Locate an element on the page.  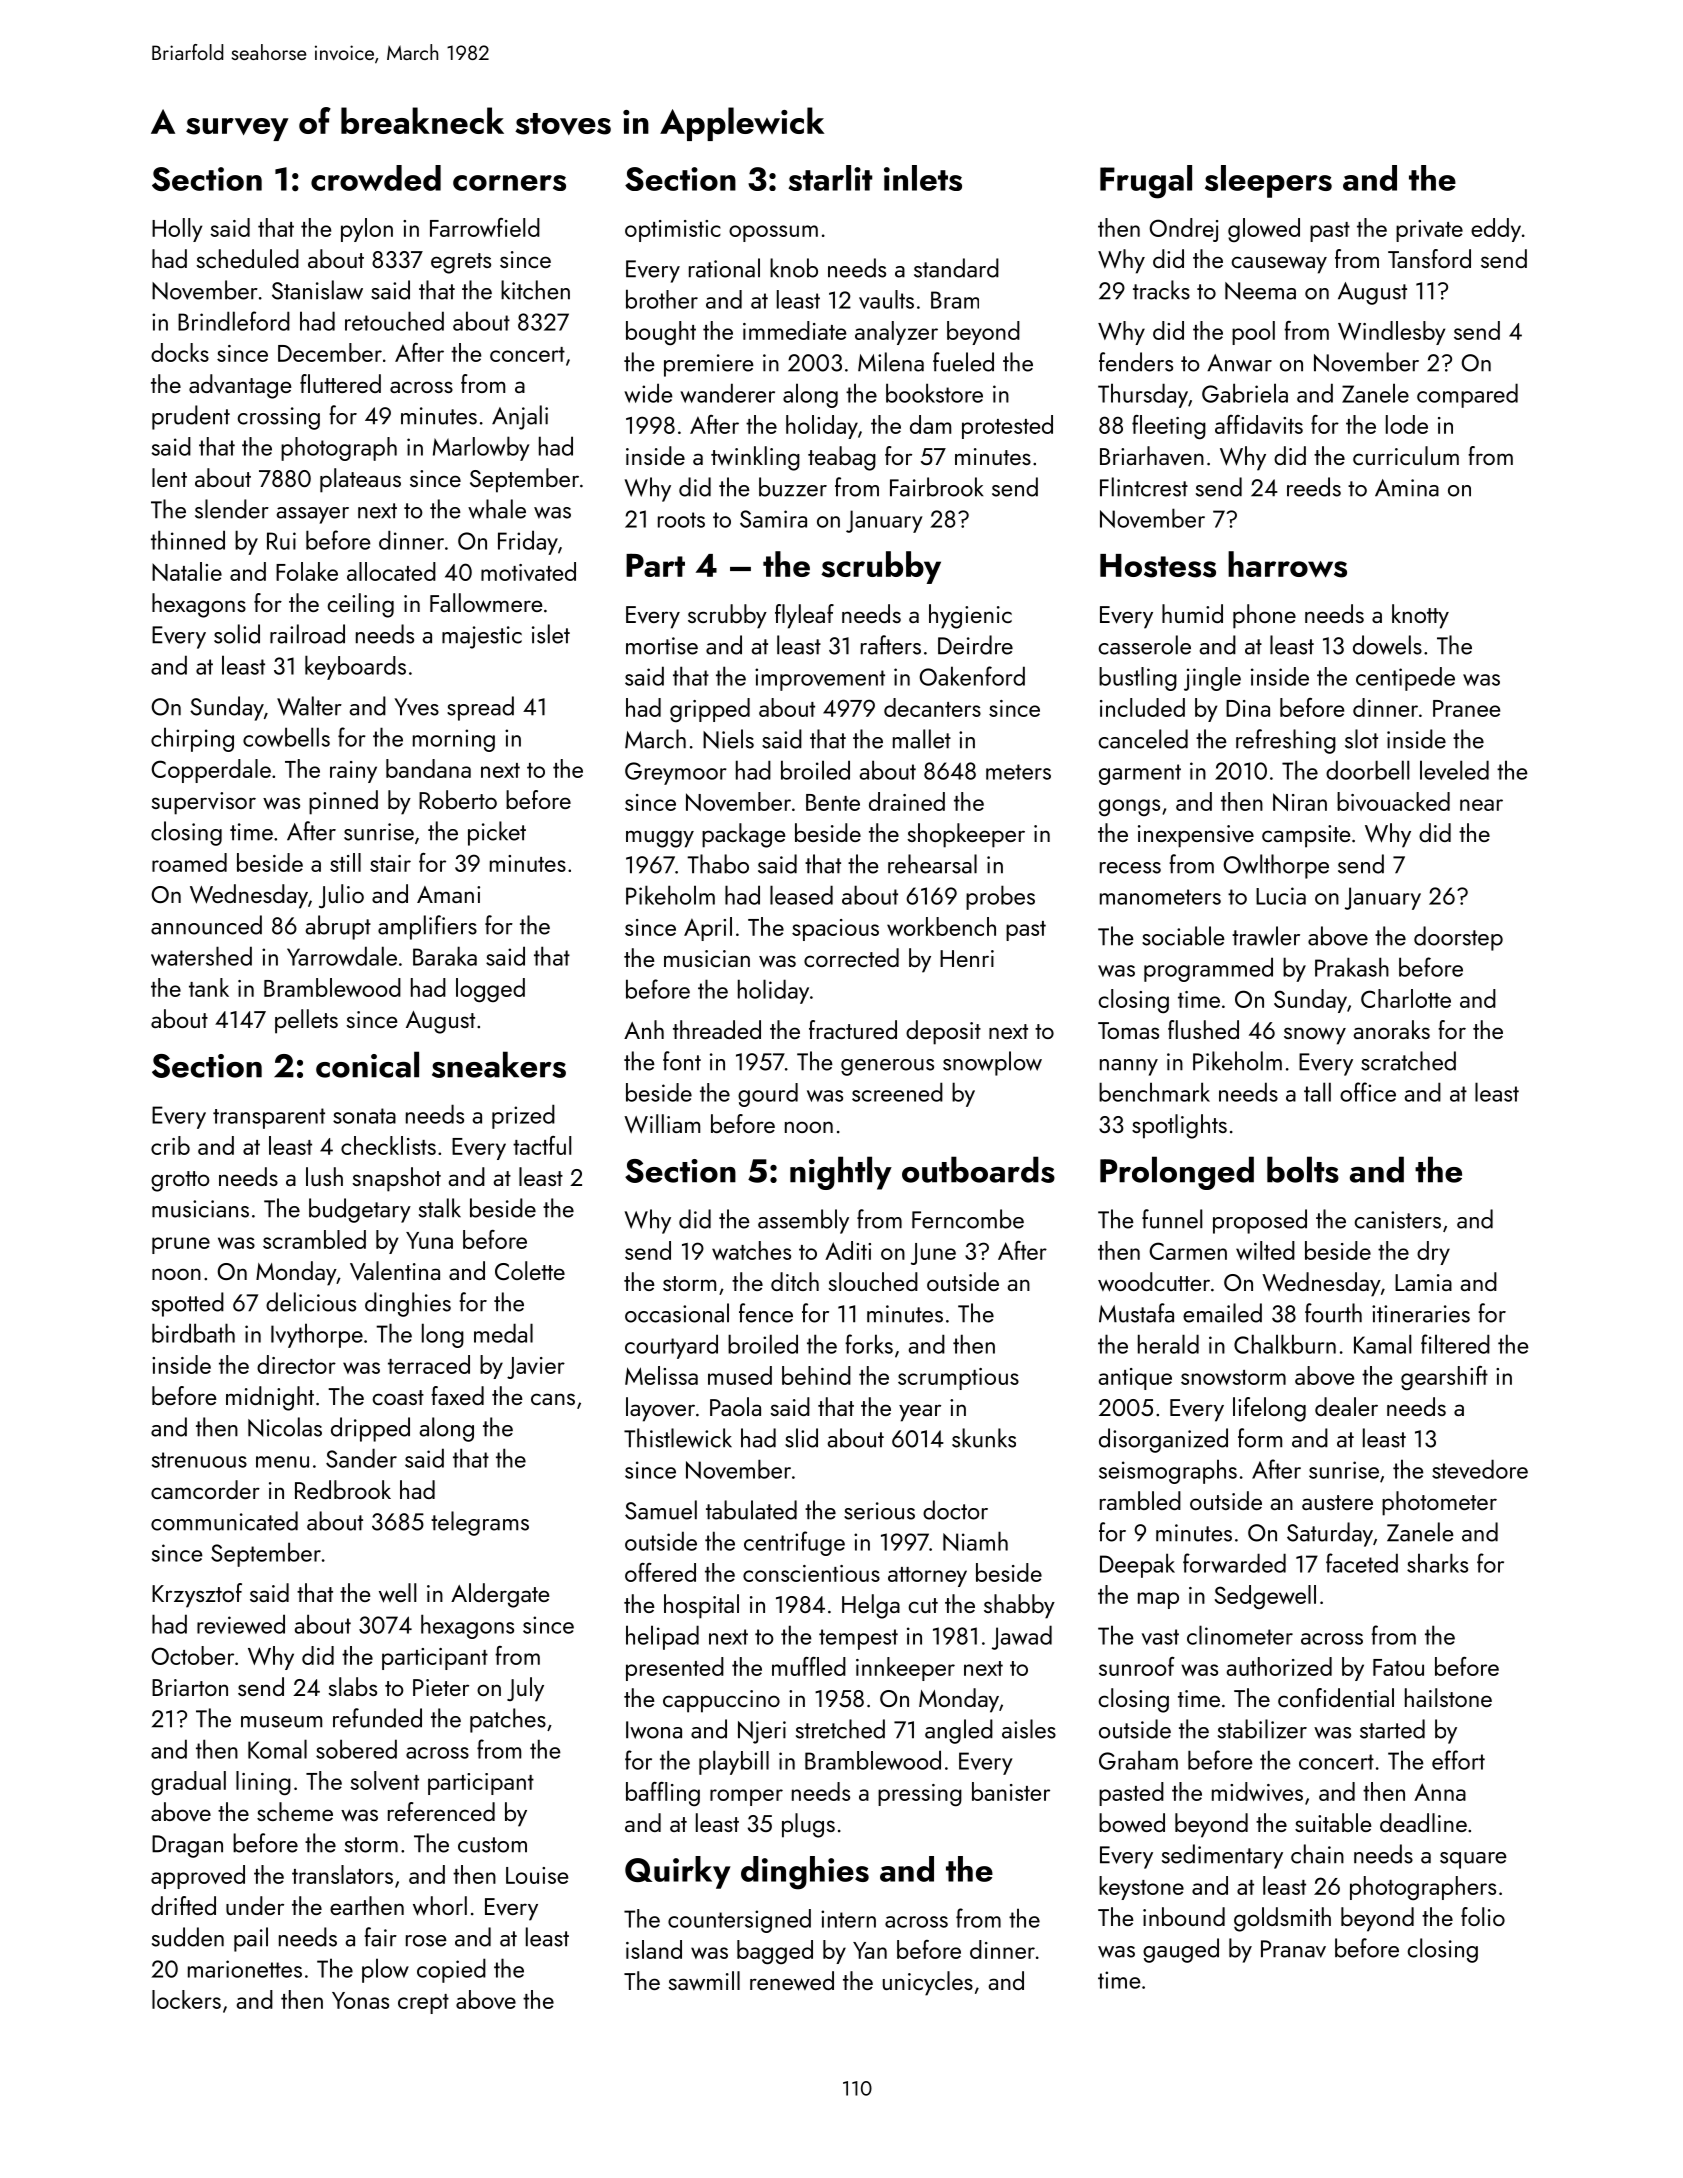
patches is located at coordinates (508, 1720).
